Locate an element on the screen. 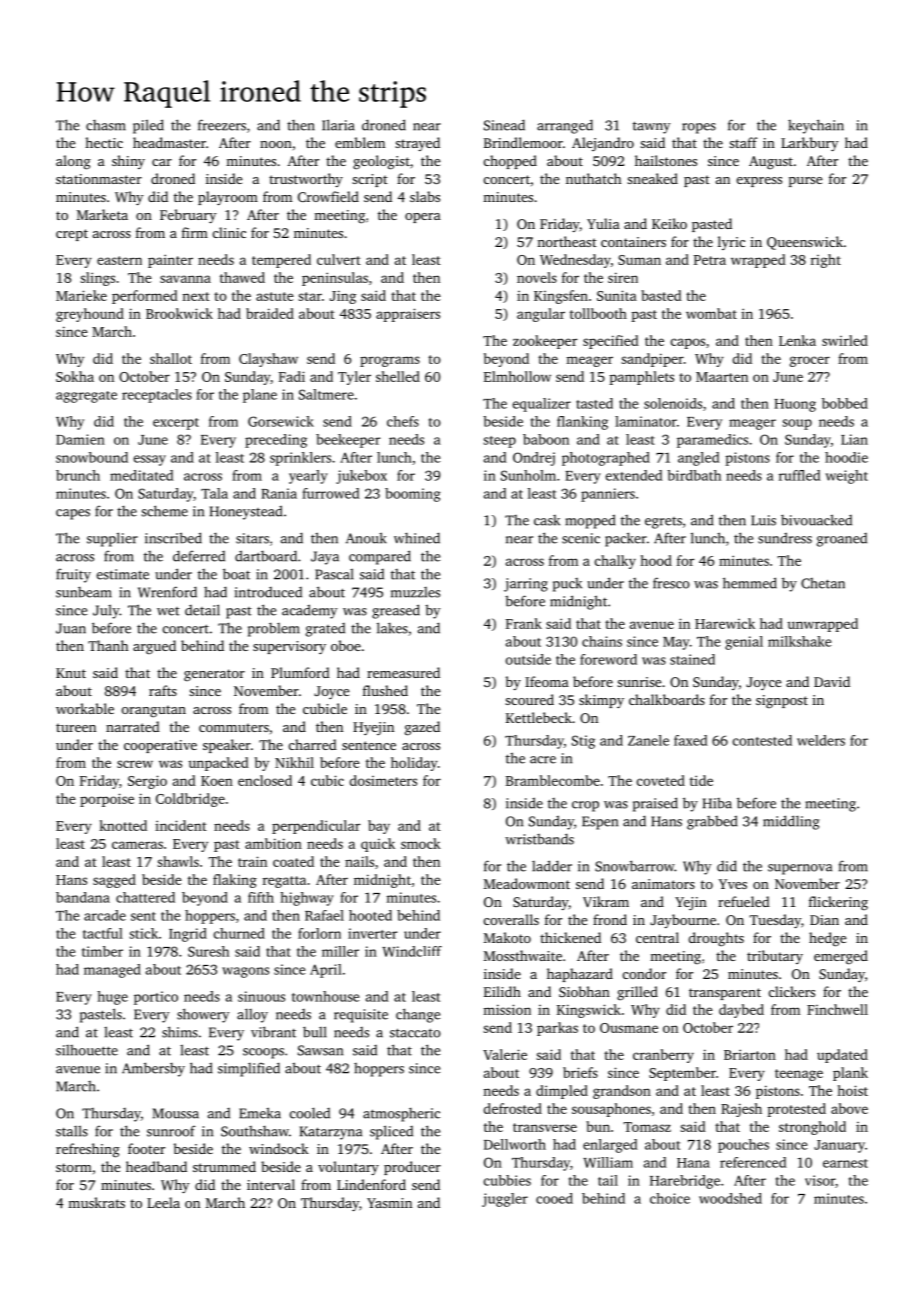 This screenshot has height=1308, width=924. knotted is located at coordinates (123, 825).
